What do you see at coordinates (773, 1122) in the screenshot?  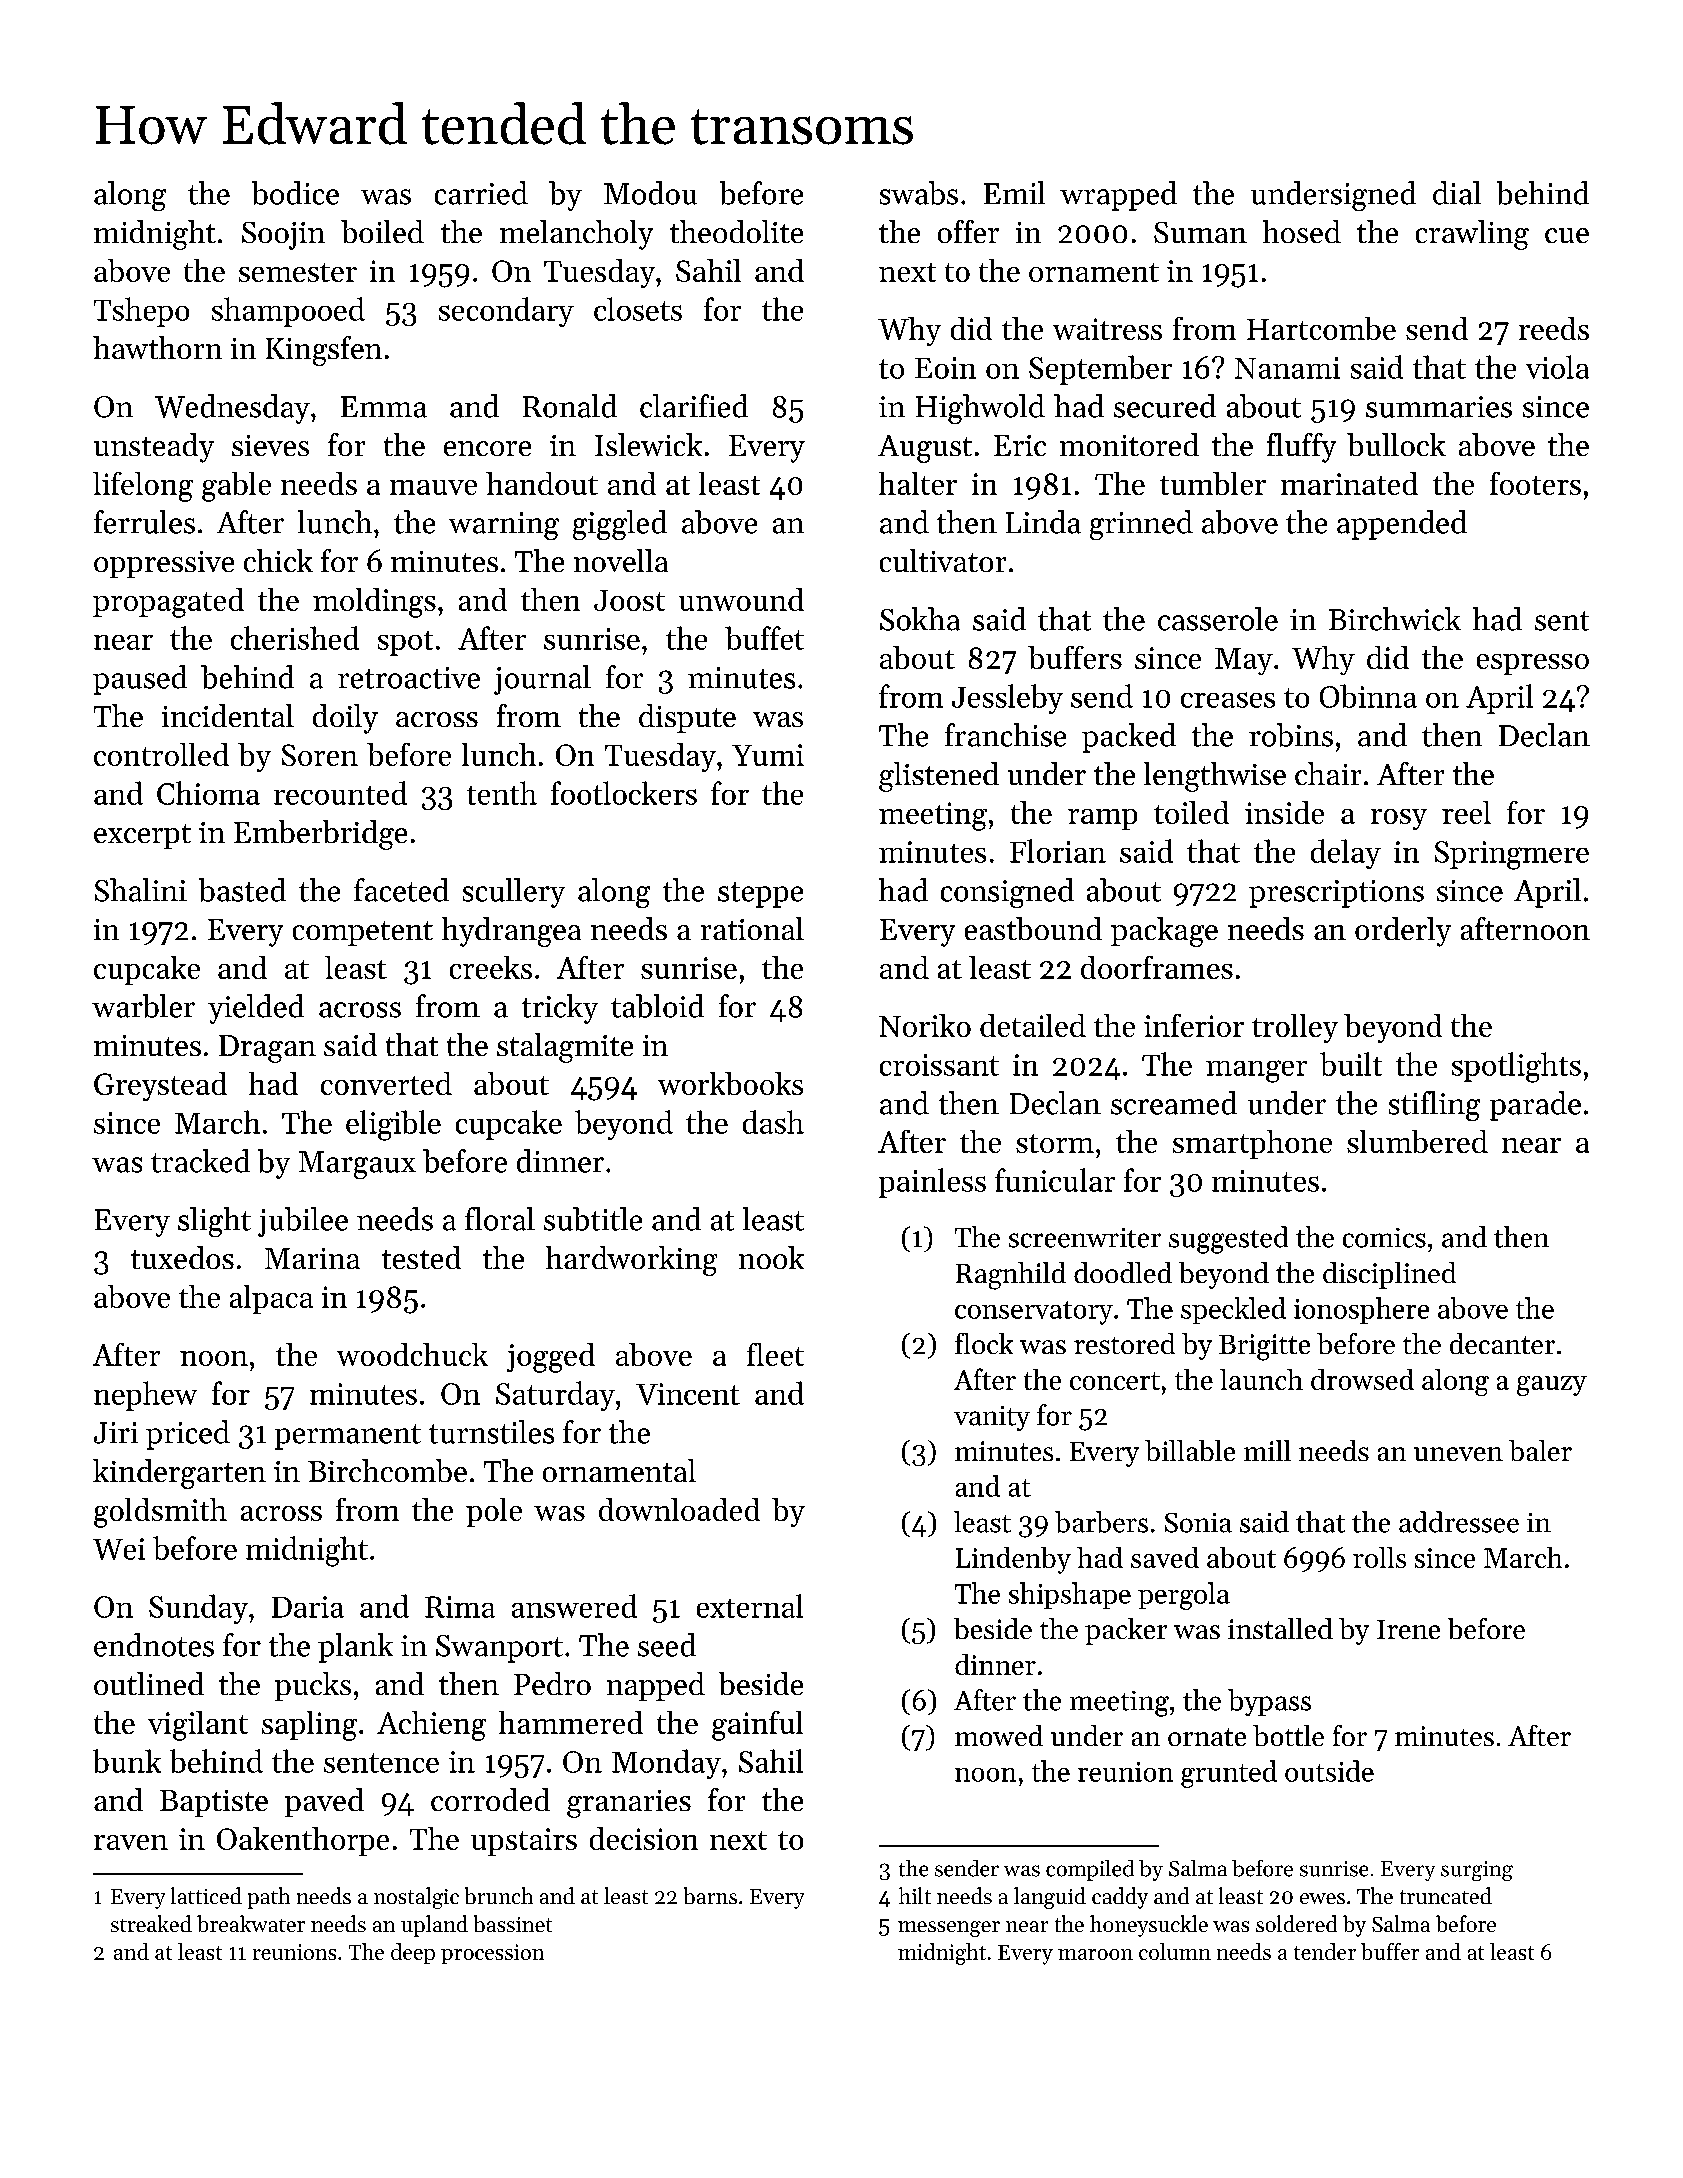 I see `dash` at bounding box center [773, 1122].
